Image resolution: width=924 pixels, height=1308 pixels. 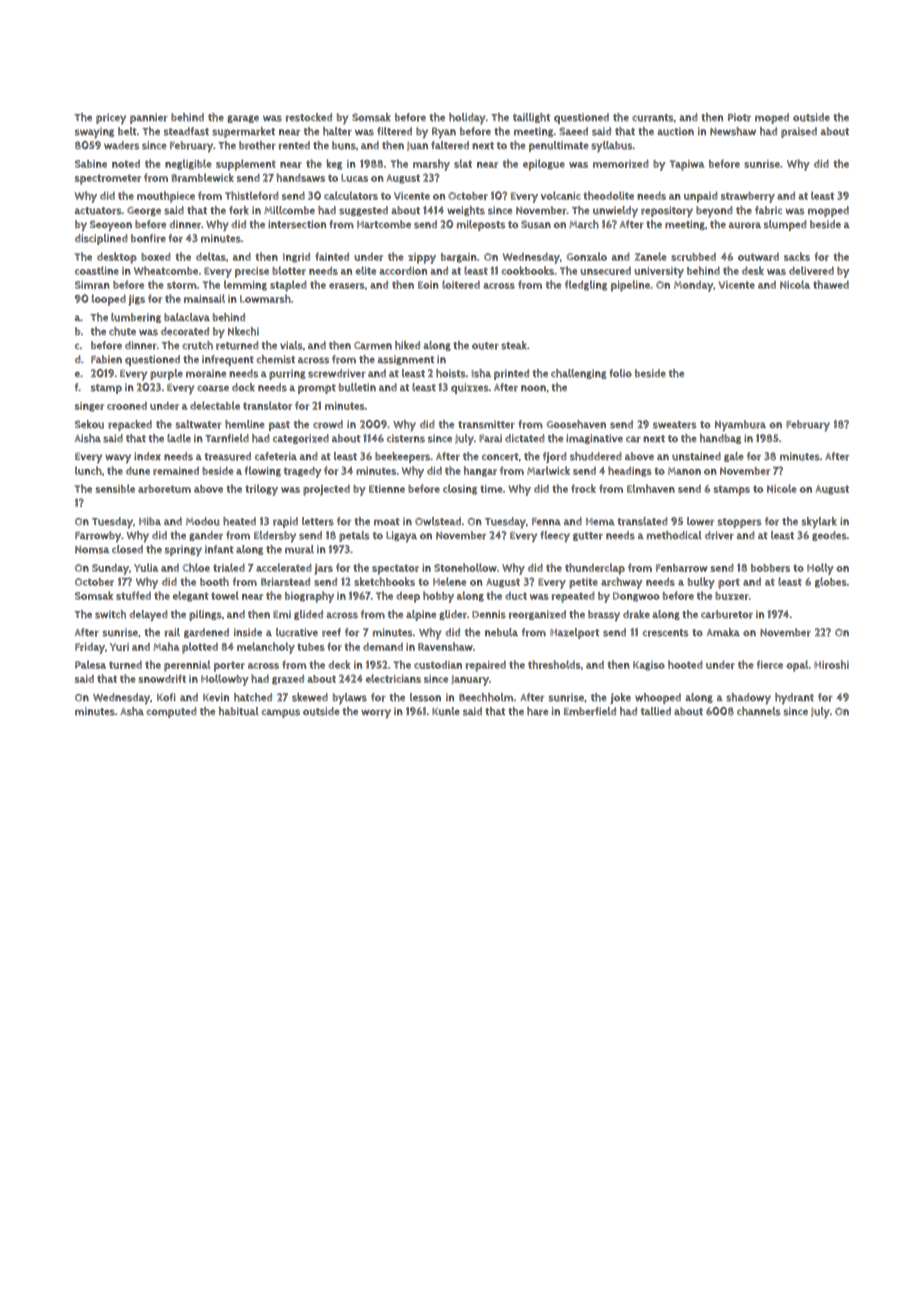 What do you see at coordinates (179, 438) in the screenshot?
I see `ladle` at bounding box center [179, 438].
